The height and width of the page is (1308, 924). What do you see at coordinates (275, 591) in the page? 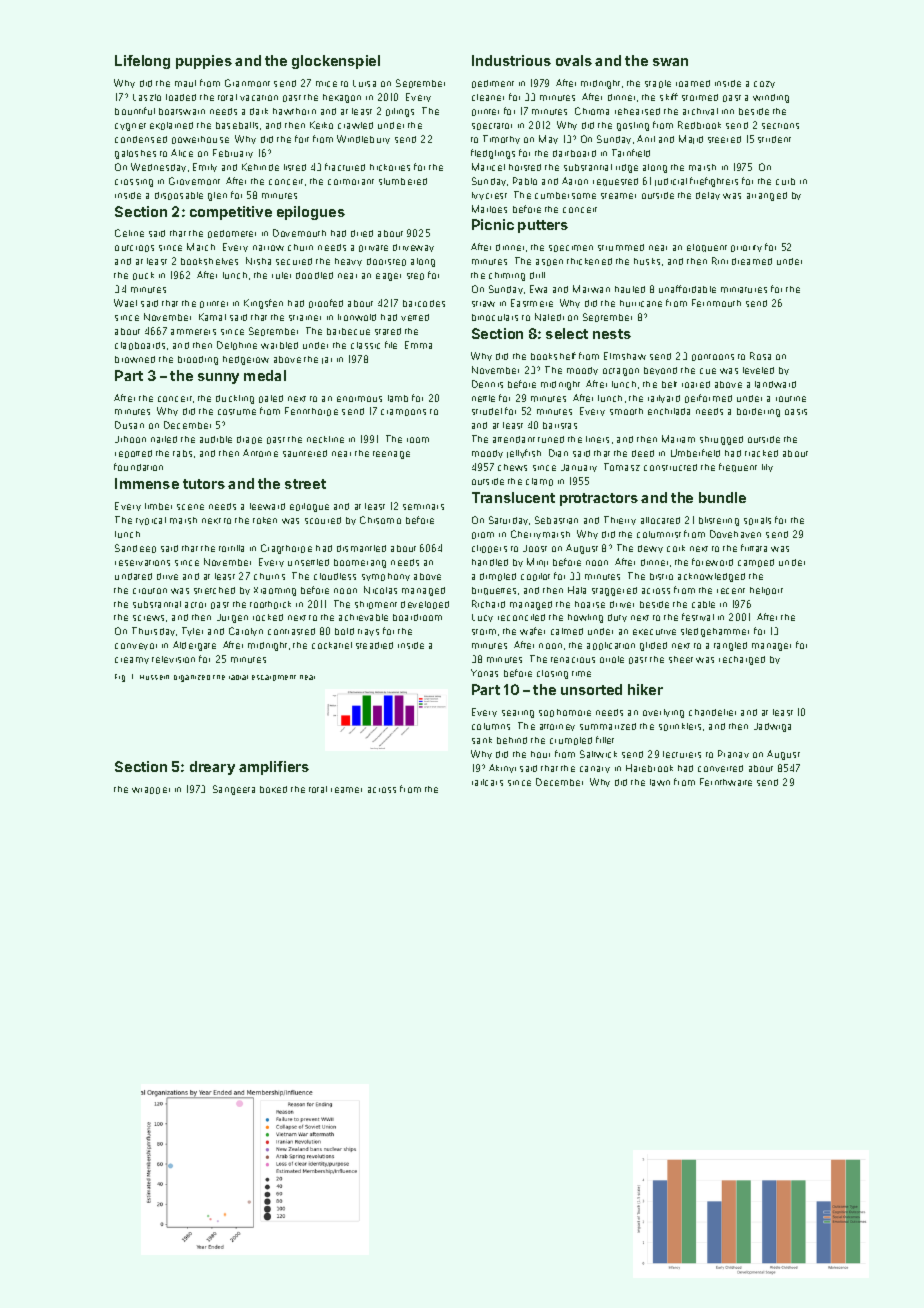
I see `Xiaoming` at bounding box center [275, 591].
